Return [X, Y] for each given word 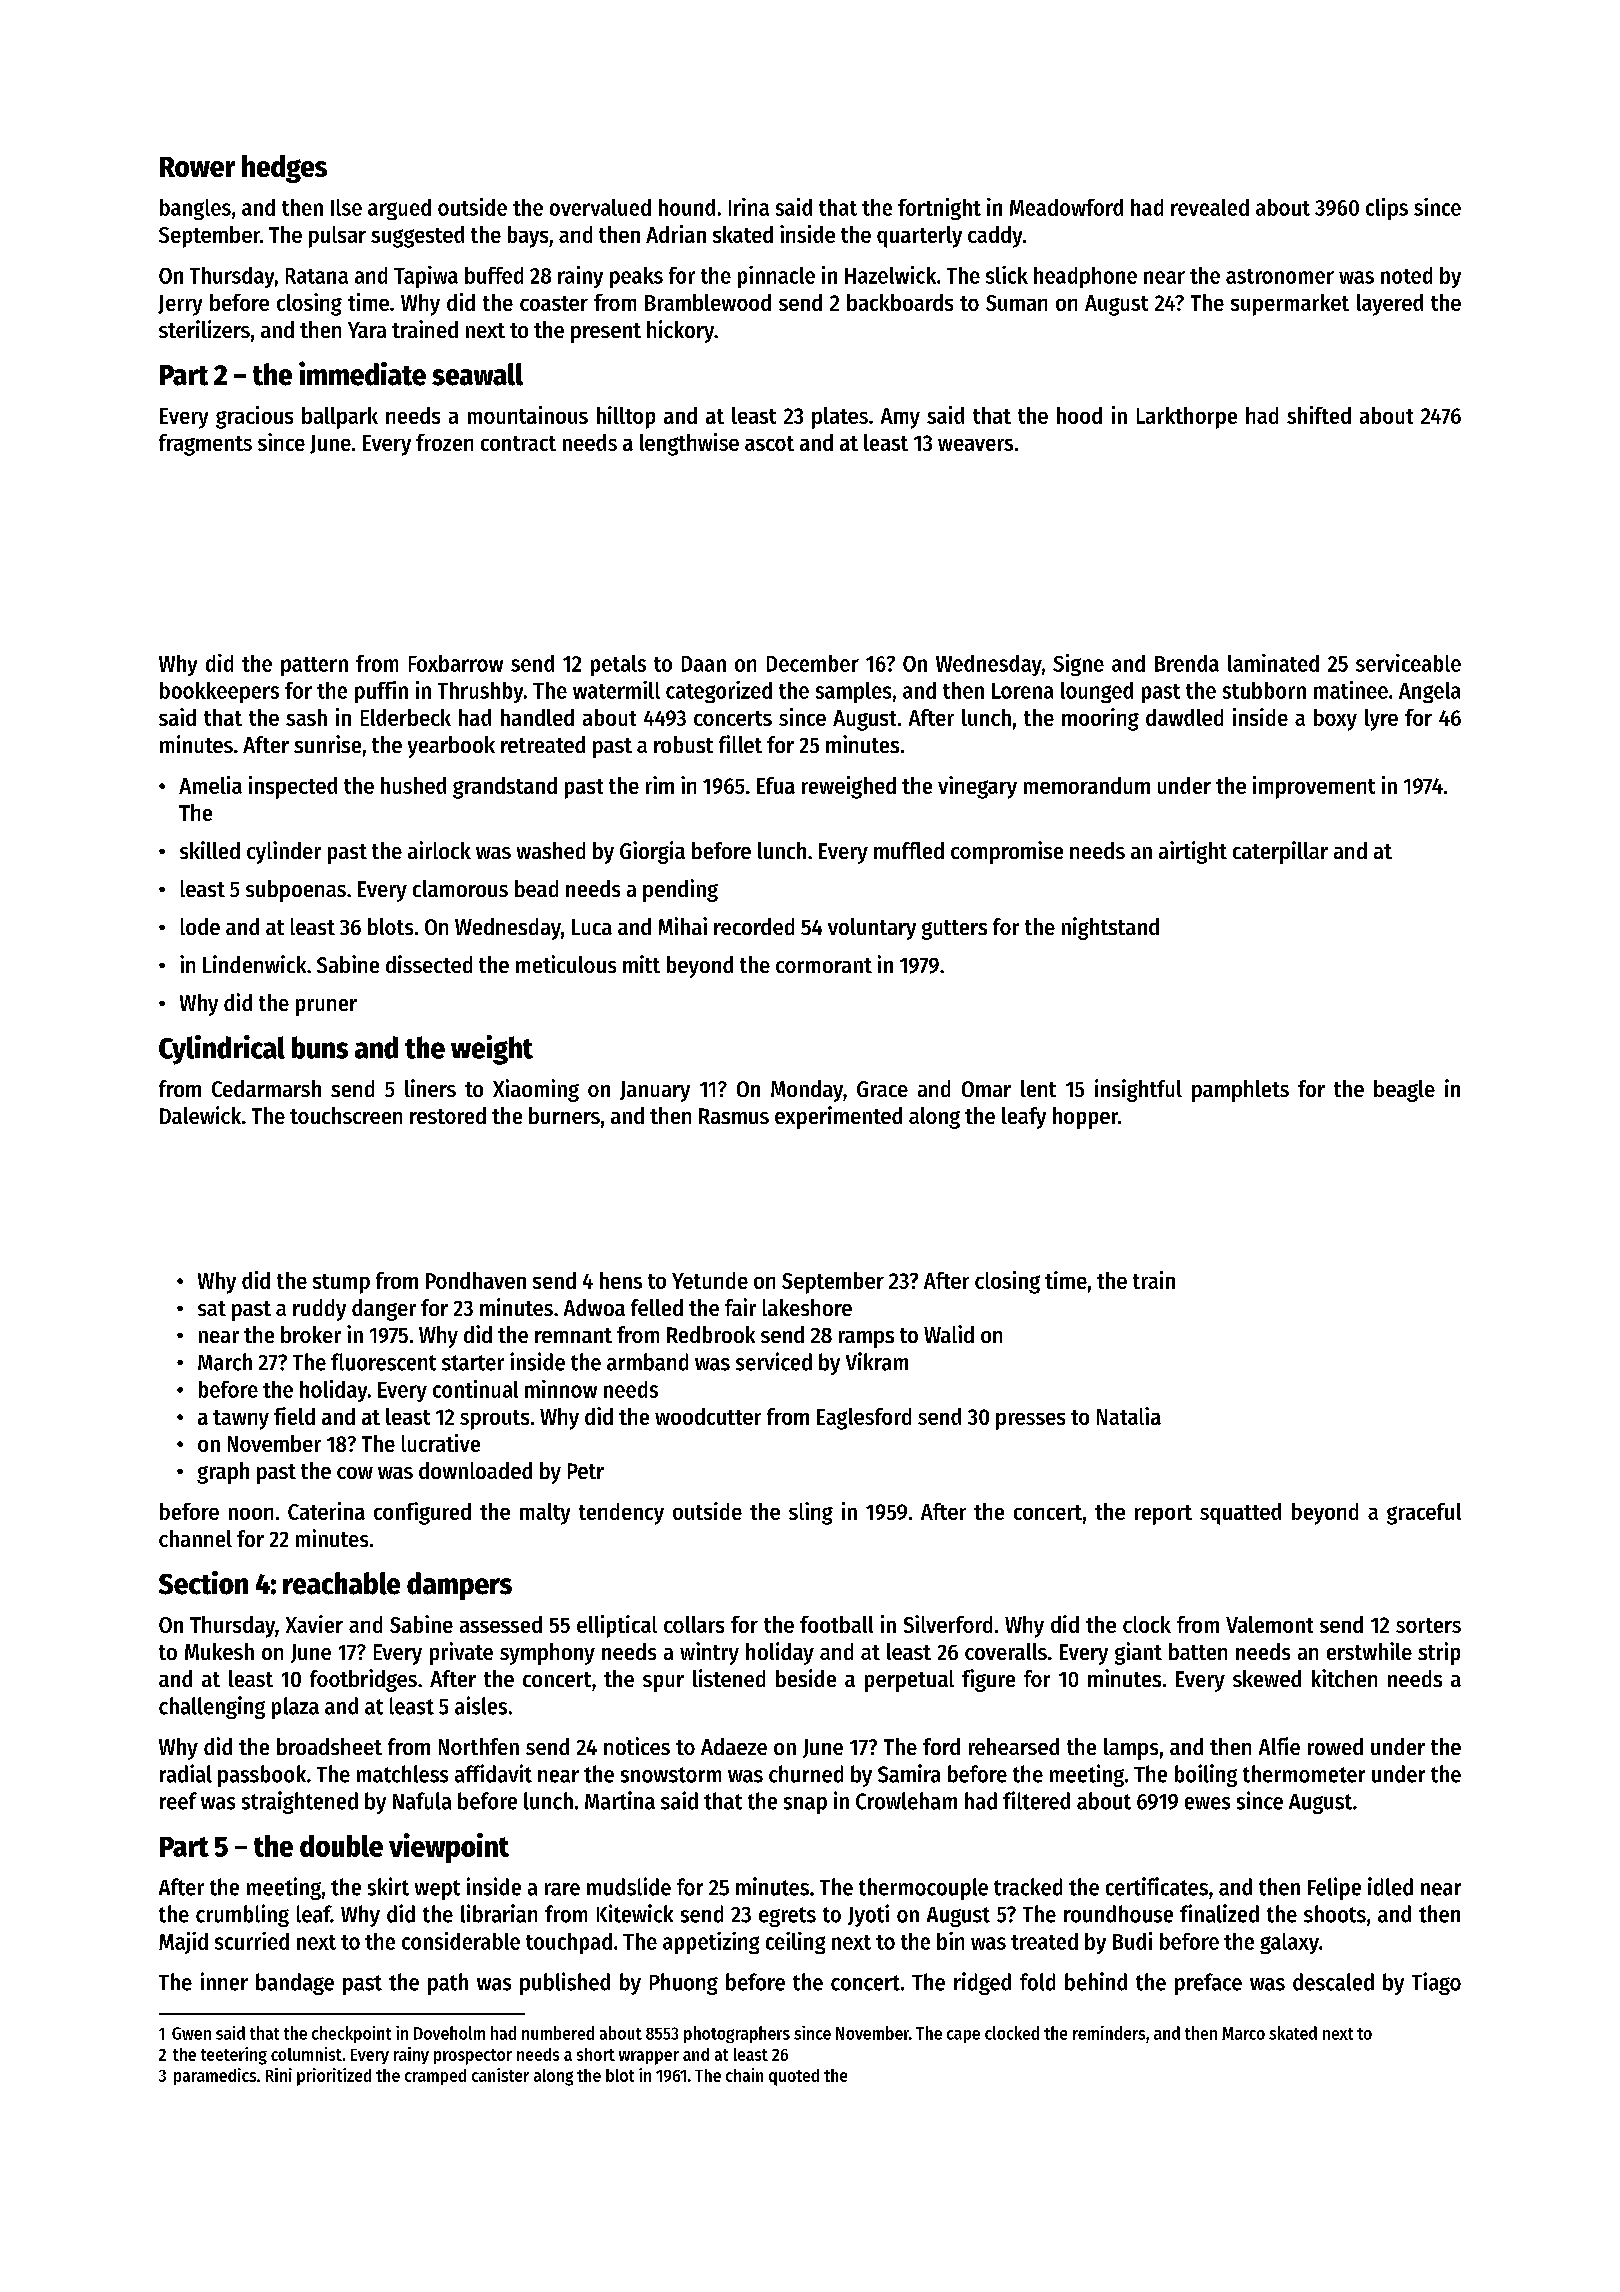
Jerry [180, 305]
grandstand [505, 788]
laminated [1273, 663]
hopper [1085, 1118]
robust [683, 744]
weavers [975, 445]
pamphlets [1240, 1091]
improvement [1314, 787]
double [341, 1846]
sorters [1428, 1625]
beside [806, 1678]
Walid [949, 1334]
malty [545, 1514]
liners [430, 1088]
